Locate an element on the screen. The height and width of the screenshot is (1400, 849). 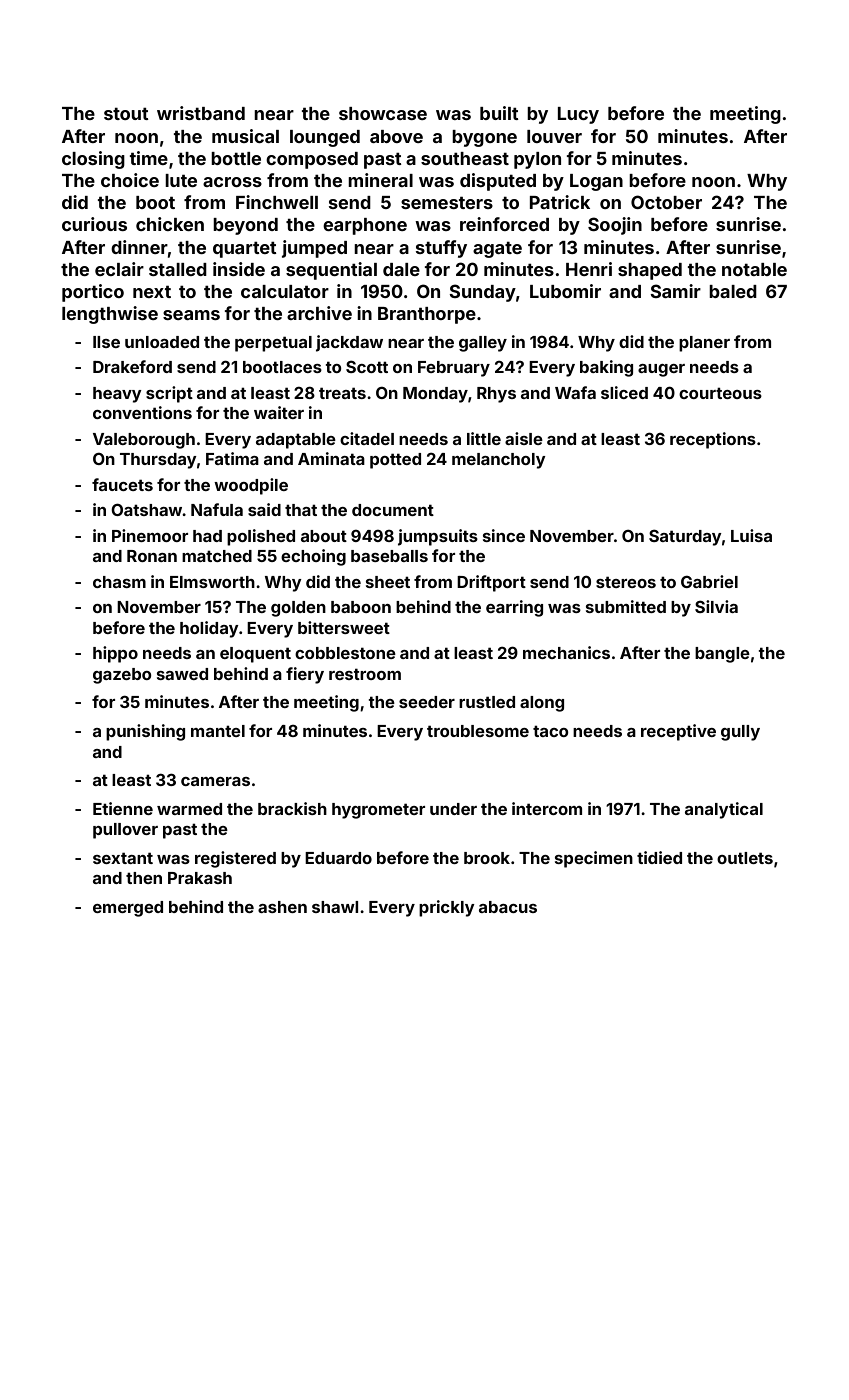
Fatima is located at coordinates (232, 458).
